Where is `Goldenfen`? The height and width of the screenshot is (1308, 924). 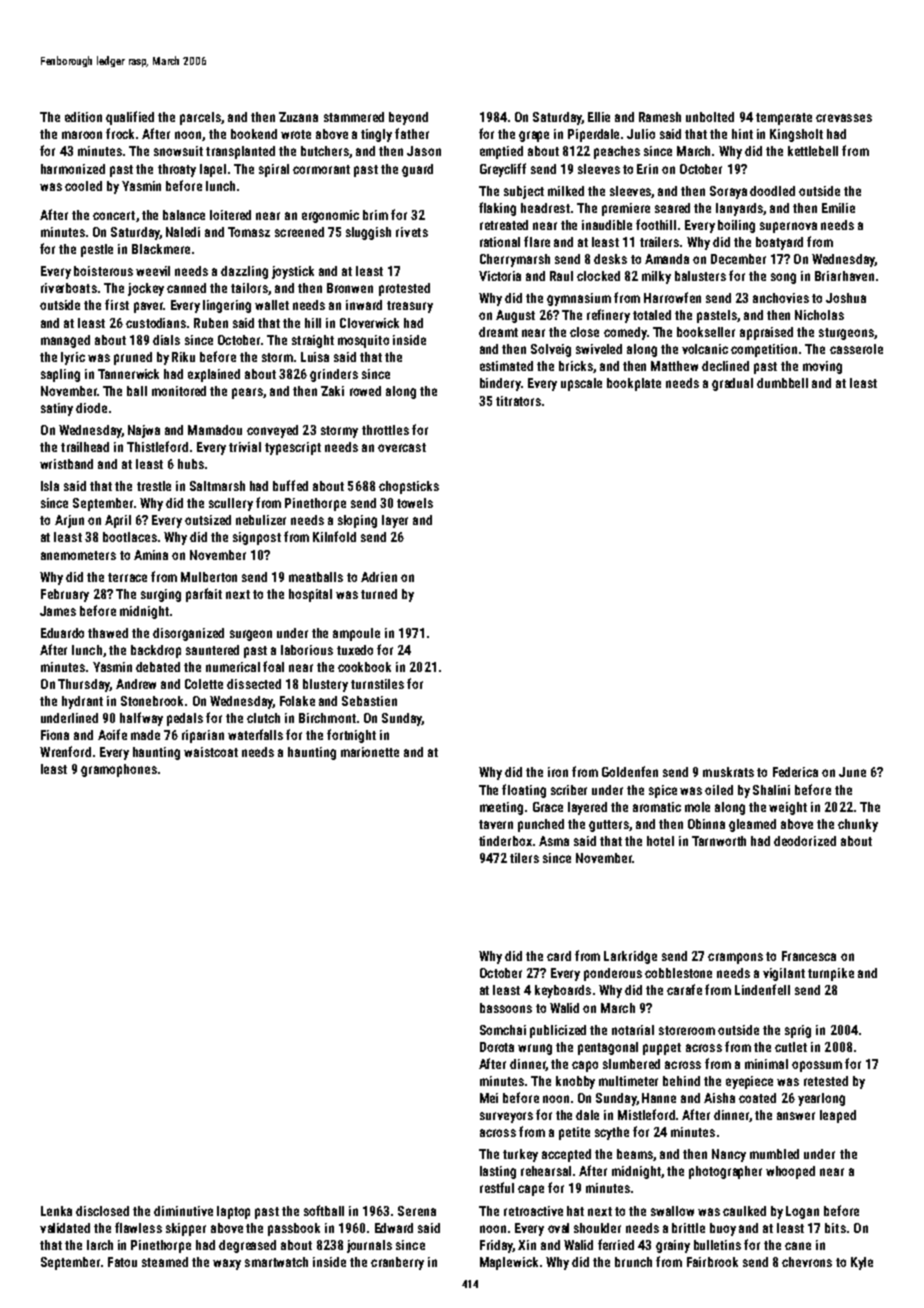
Goldenfen is located at coordinates (630, 771).
